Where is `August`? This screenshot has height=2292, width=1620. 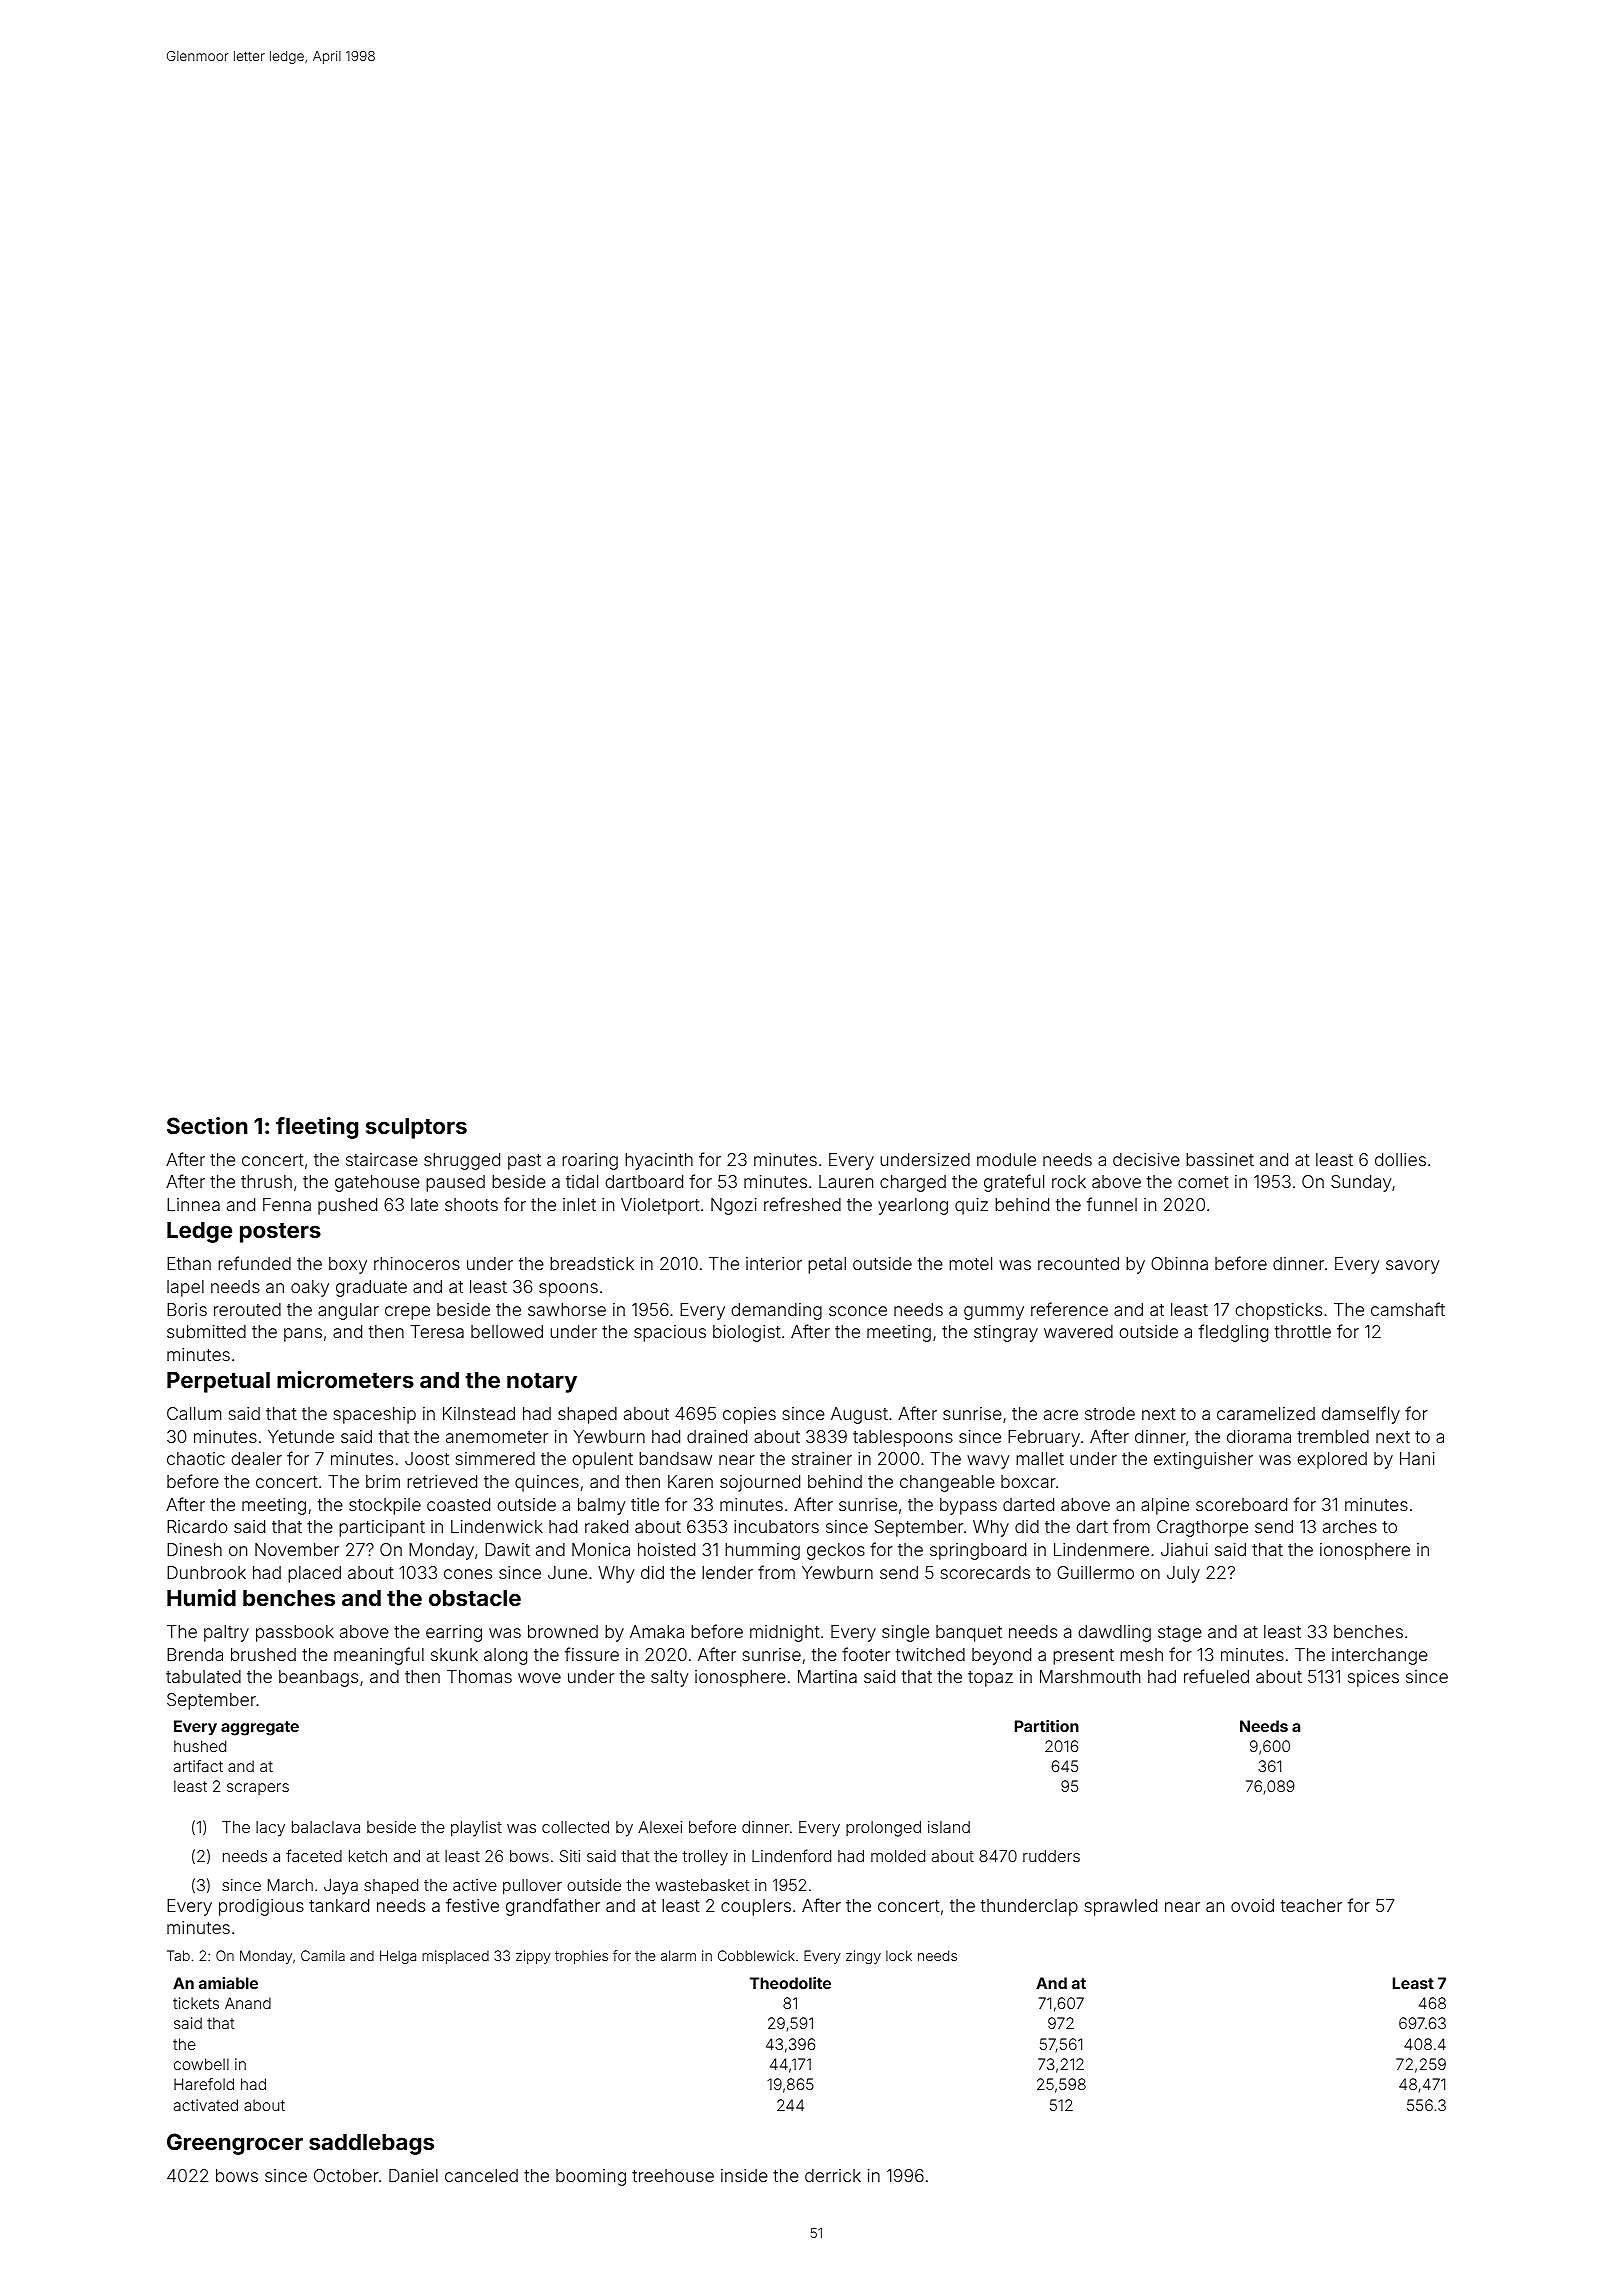
August is located at coordinates (859, 1415).
